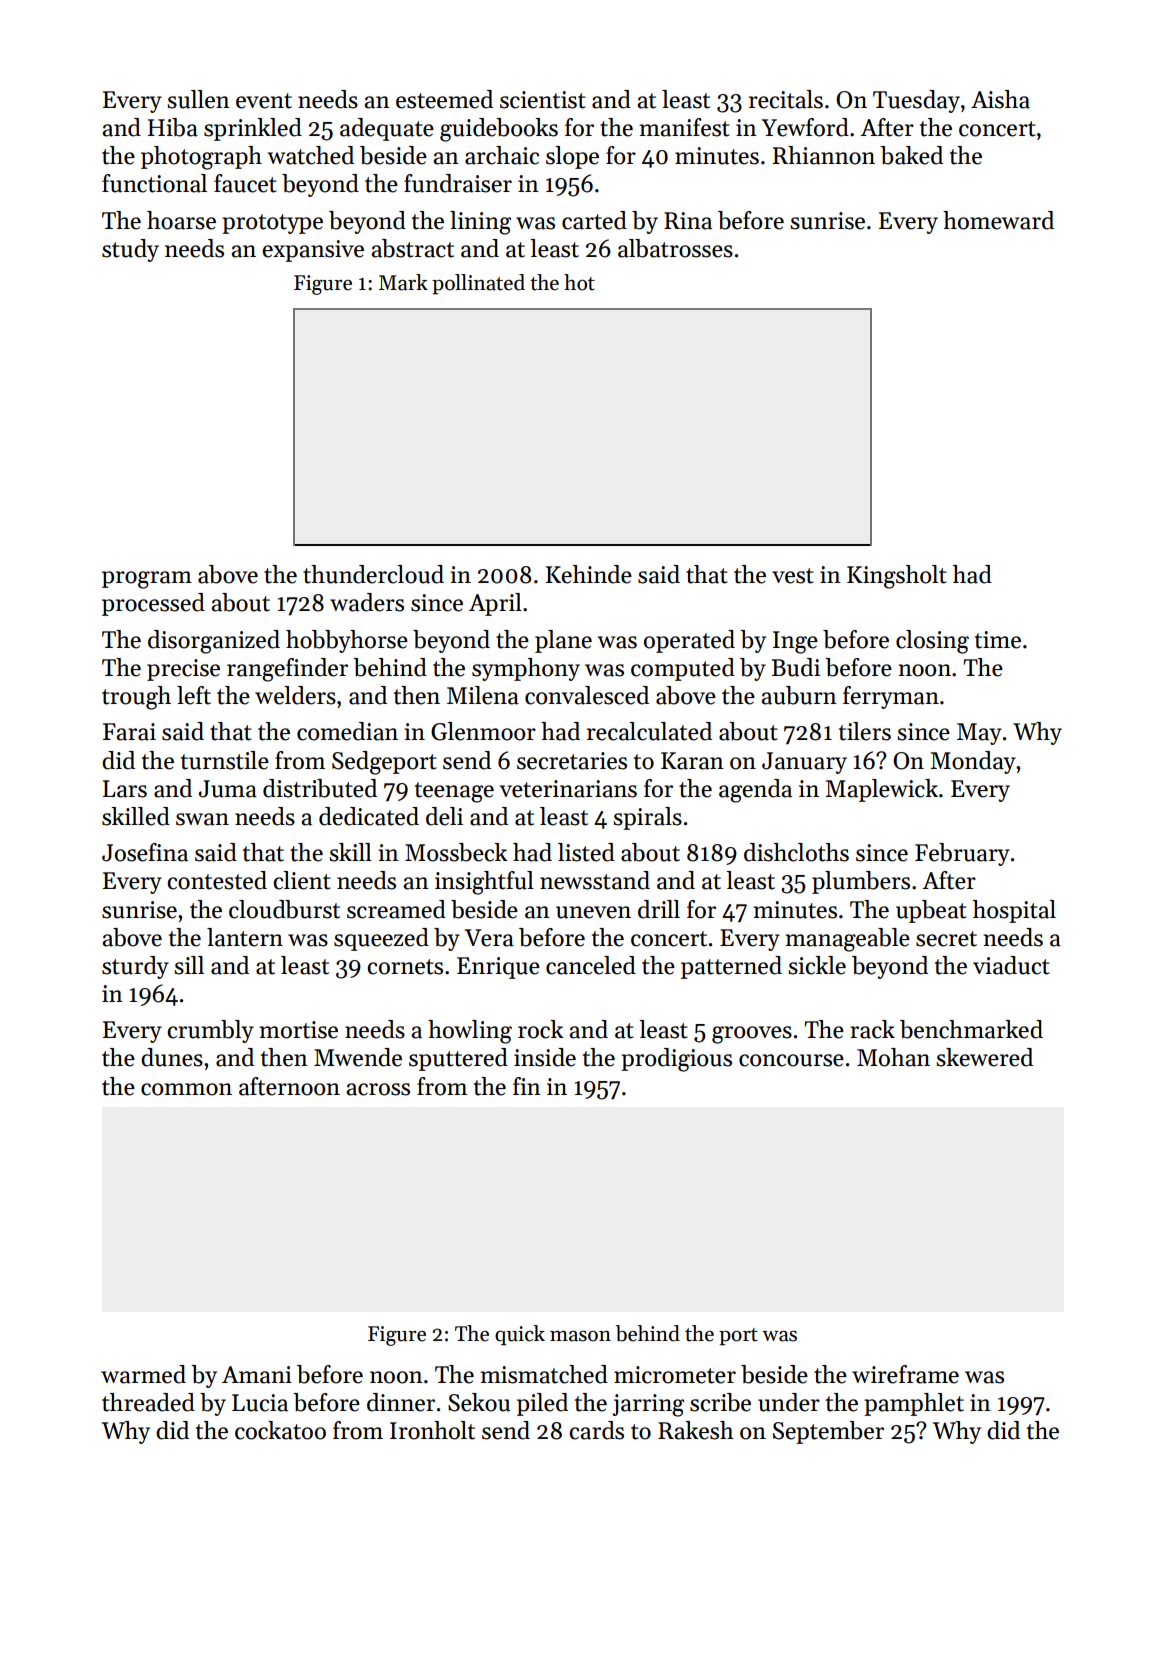 The image size is (1165, 1654). What do you see at coordinates (367, 602) in the screenshot?
I see `waders` at bounding box center [367, 602].
